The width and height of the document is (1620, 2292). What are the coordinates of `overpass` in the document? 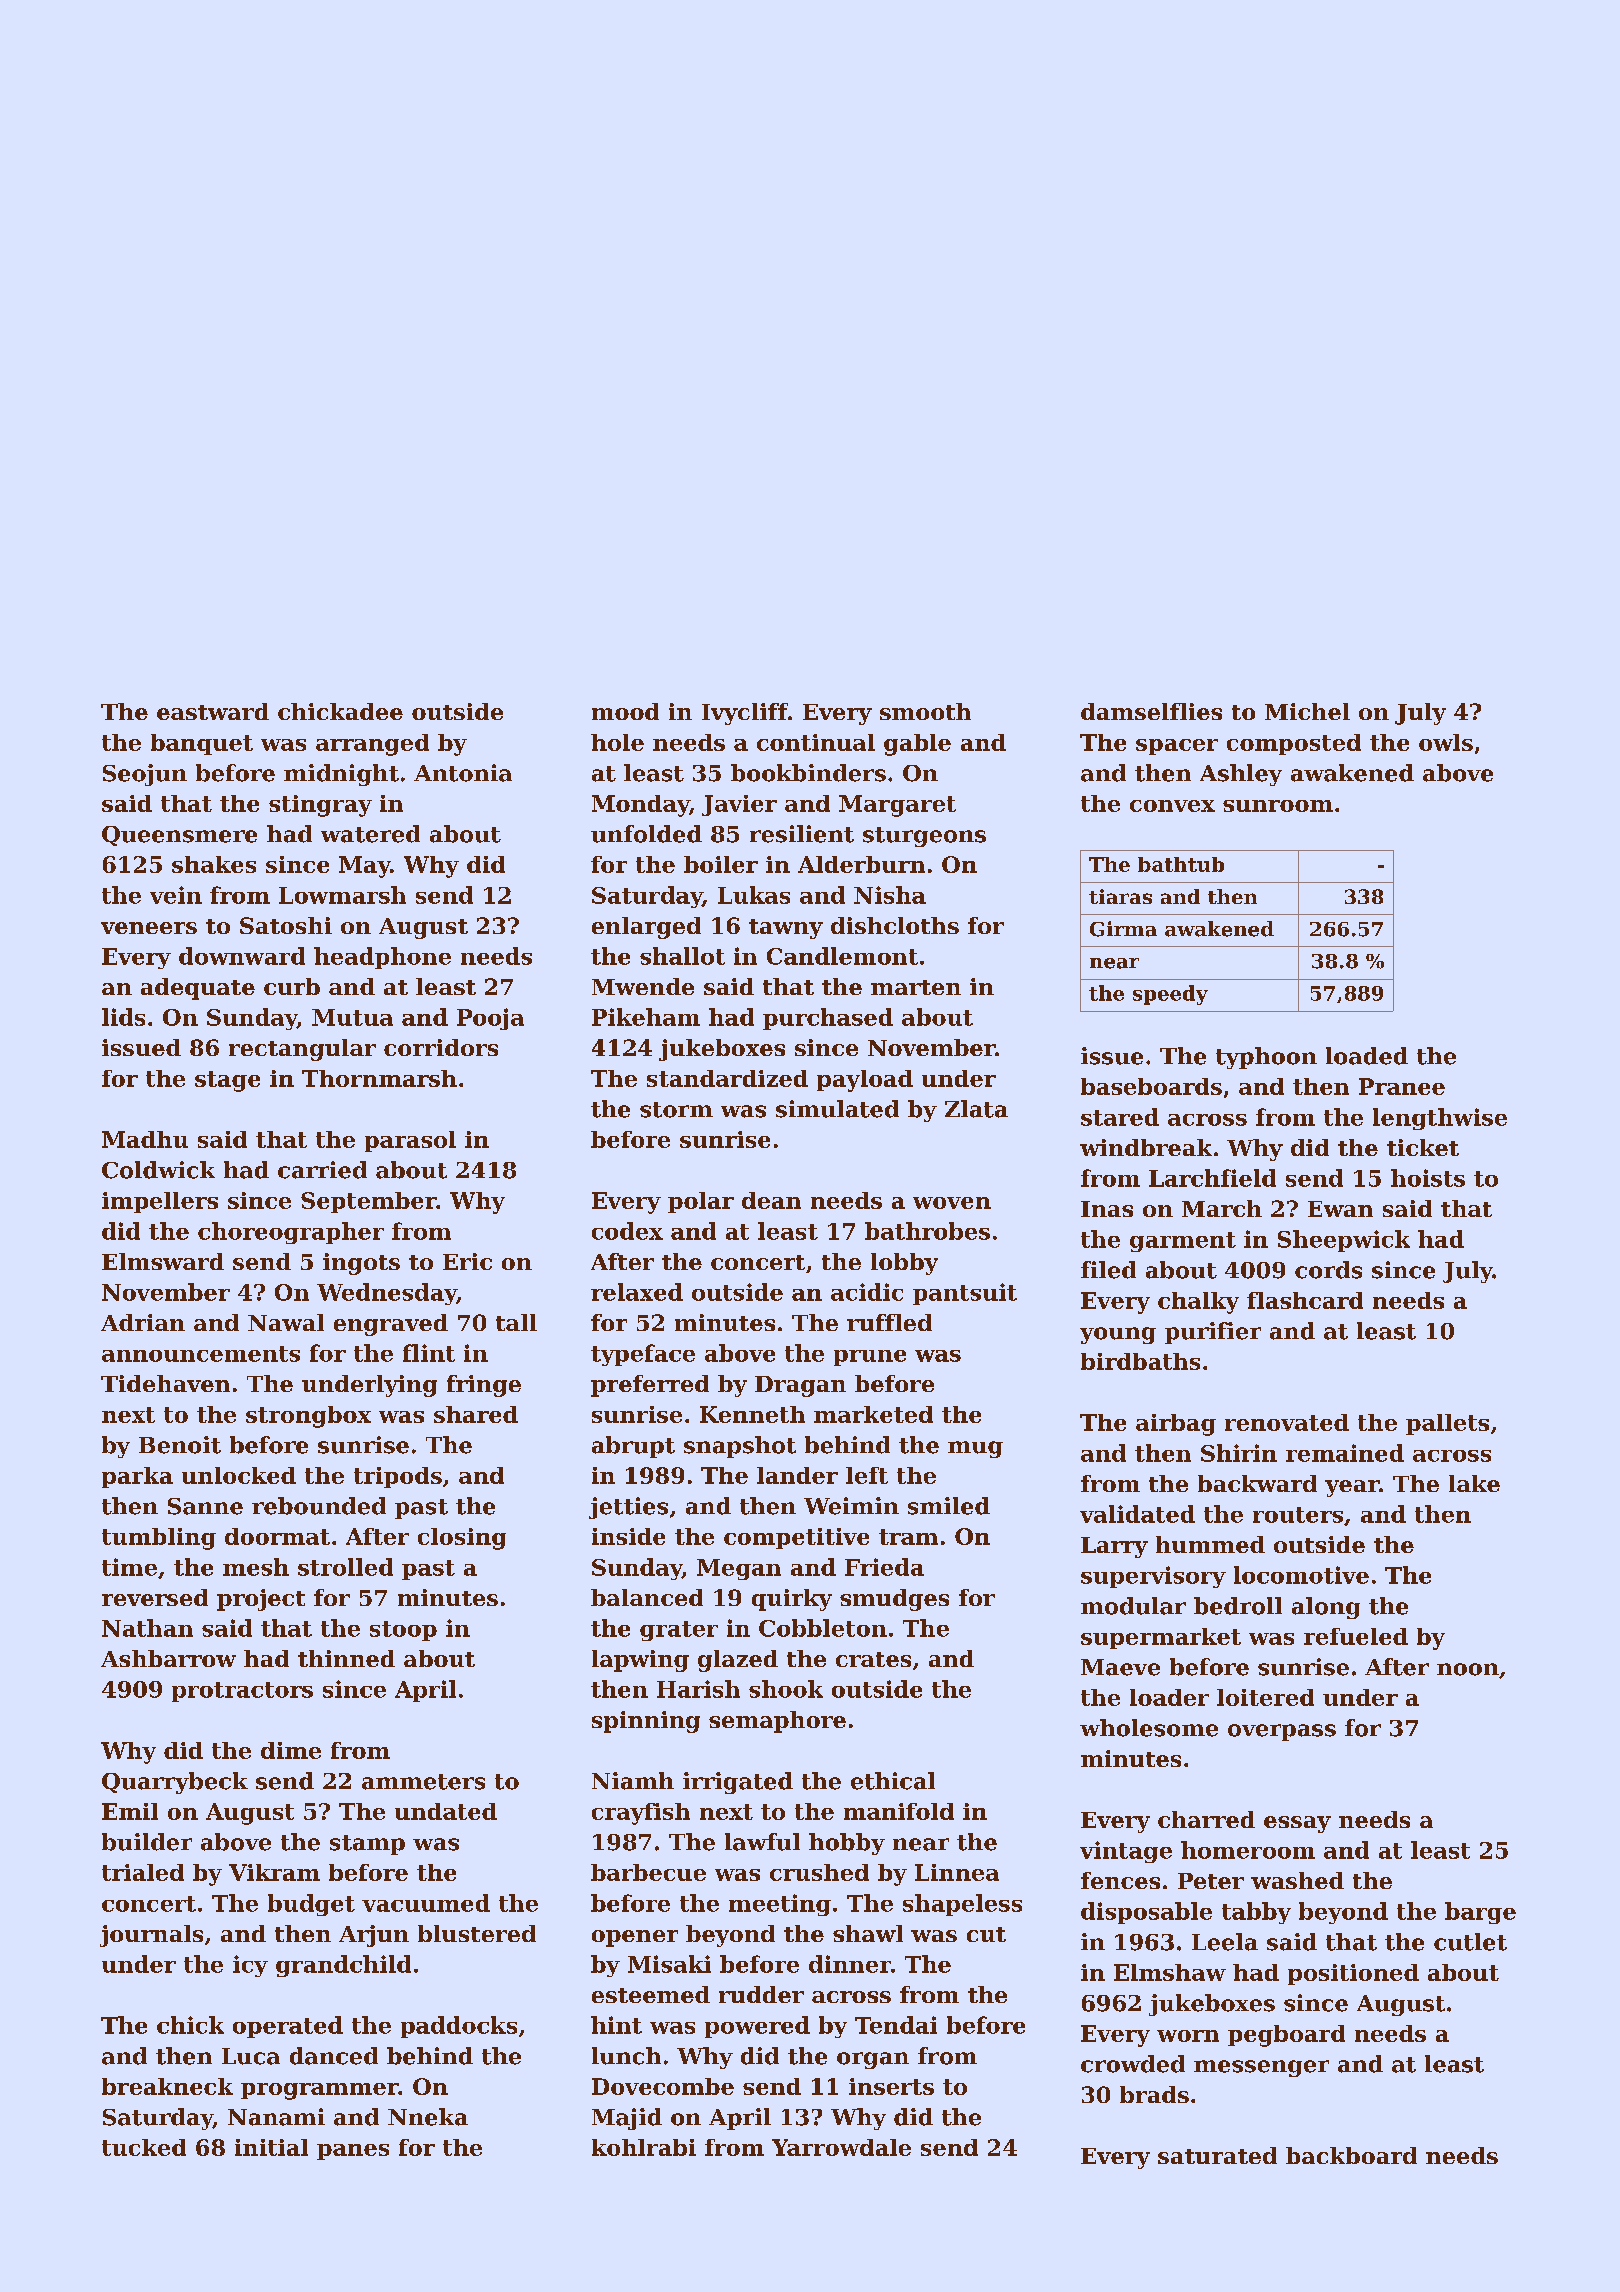 It's located at (1282, 1732).
